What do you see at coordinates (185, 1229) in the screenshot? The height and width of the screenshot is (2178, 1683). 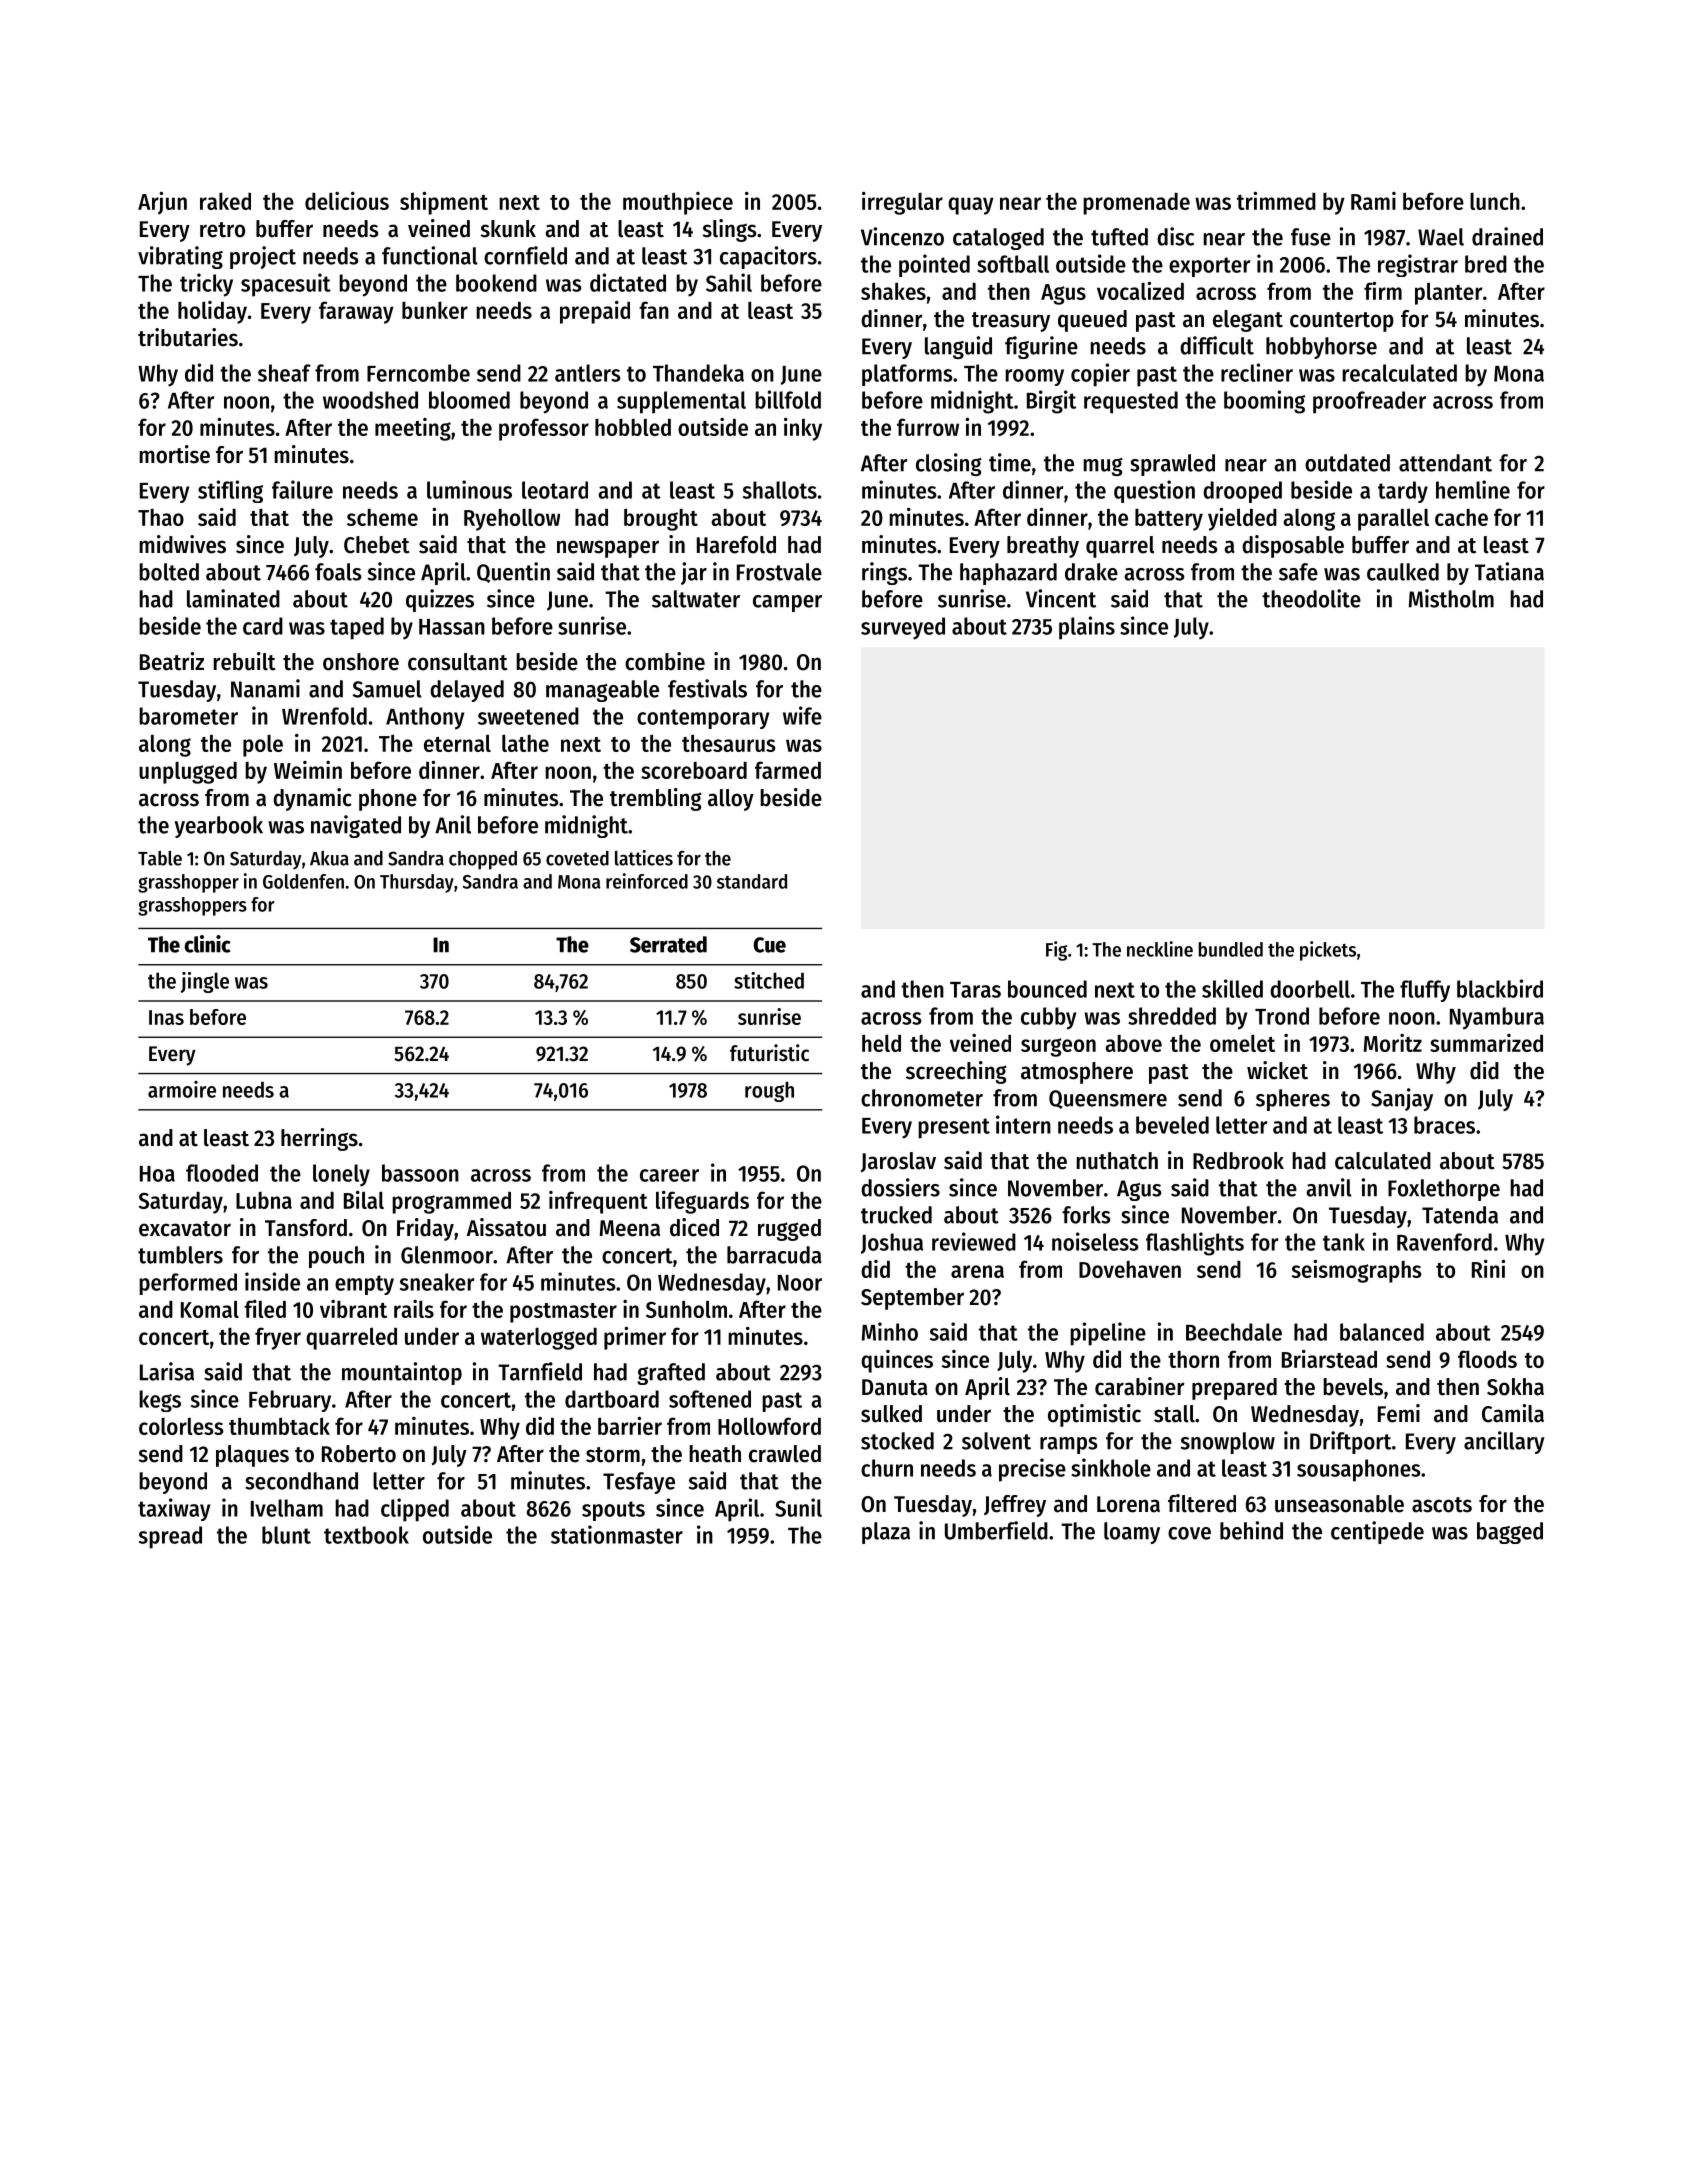 I see `excavator` at bounding box center [185, 1229].
